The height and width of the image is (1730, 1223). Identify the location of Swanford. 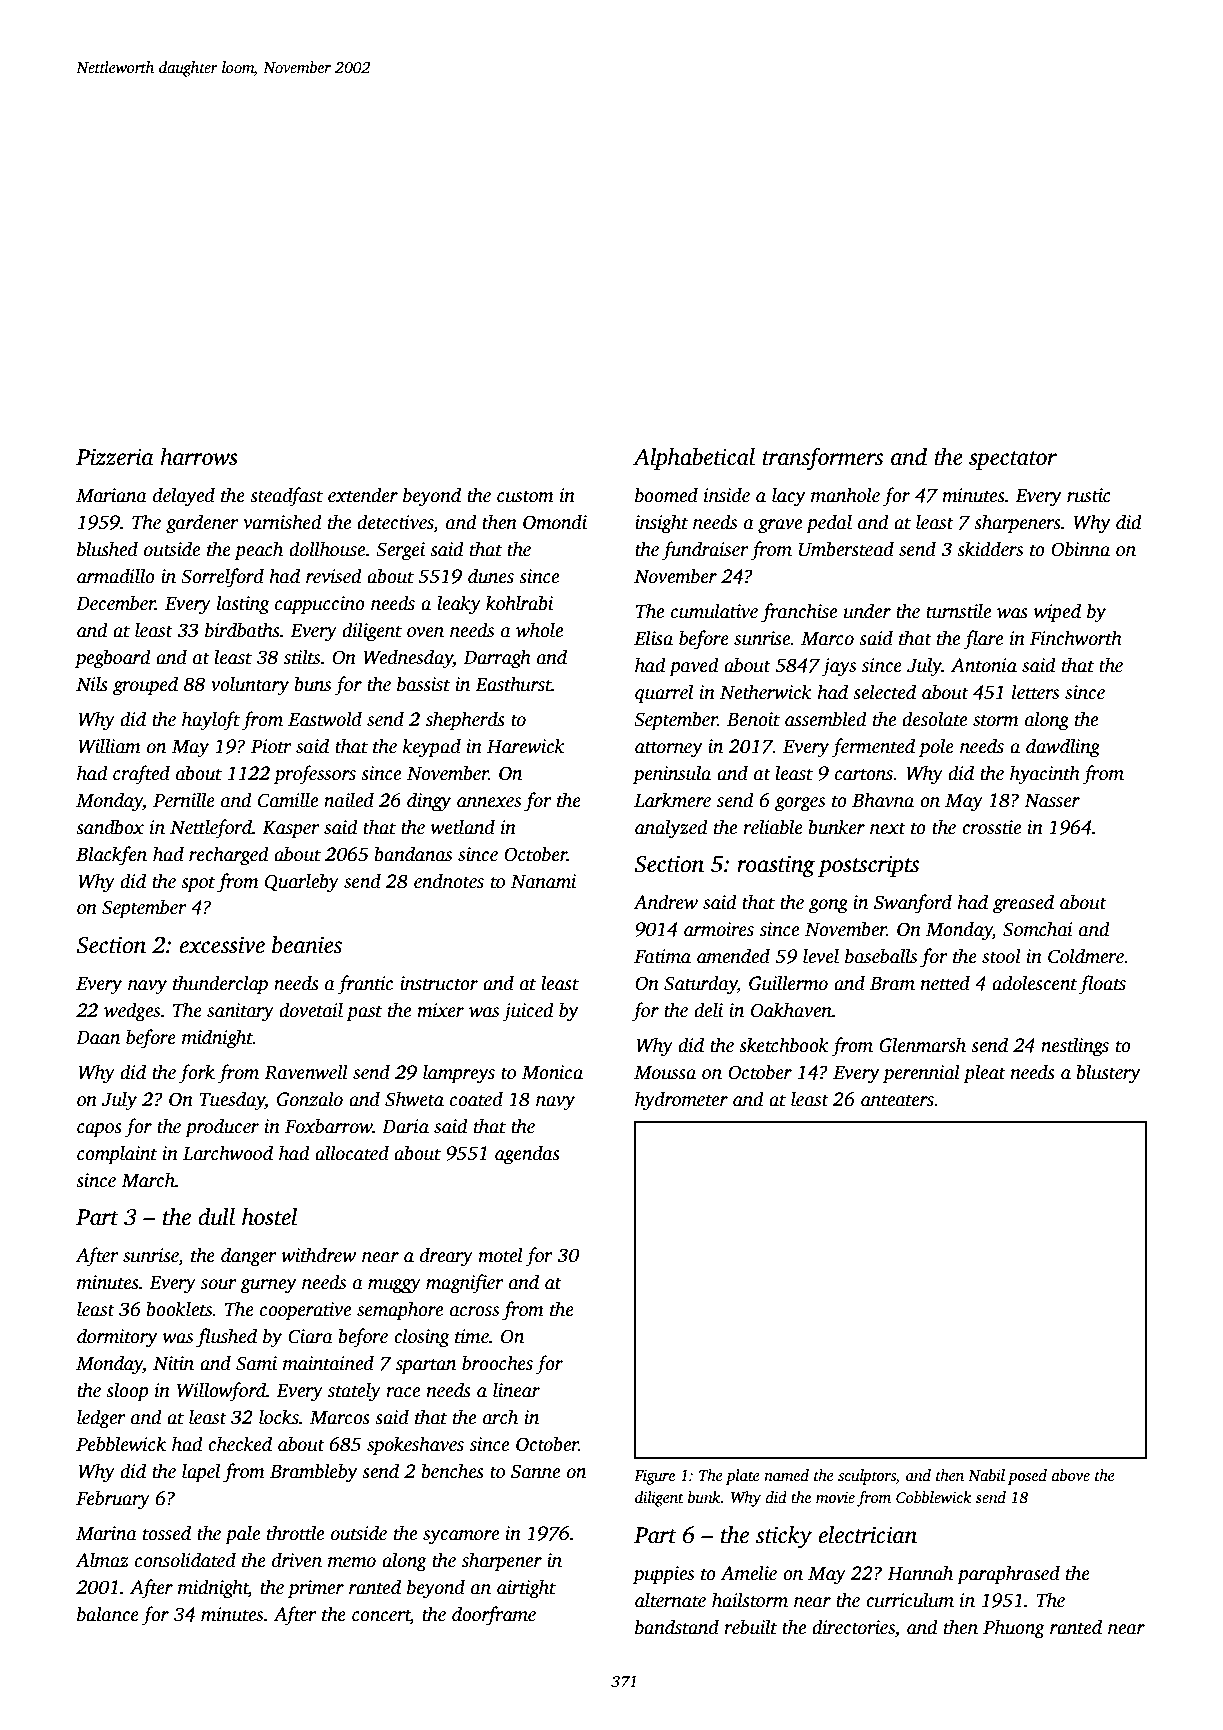
(913, 904).
